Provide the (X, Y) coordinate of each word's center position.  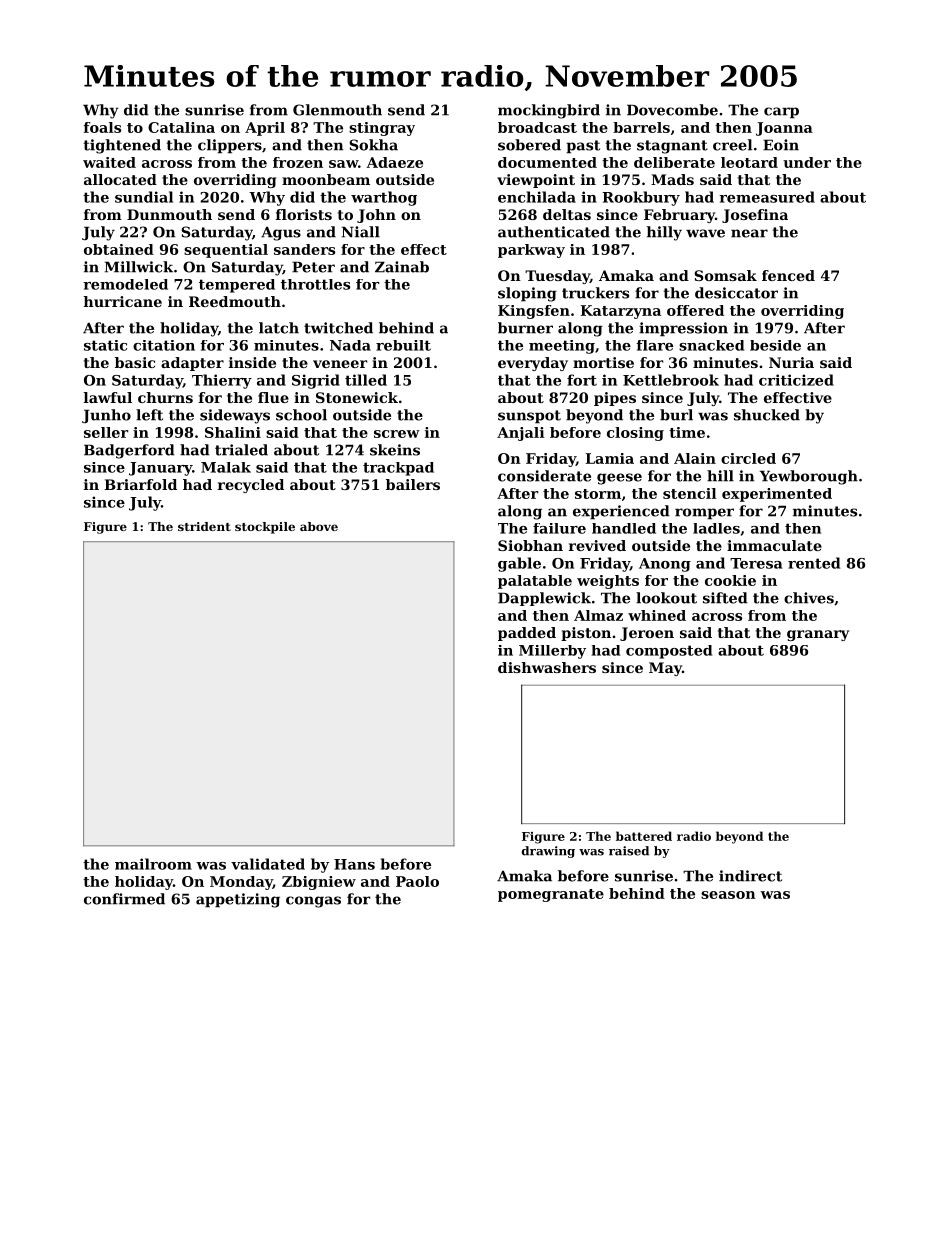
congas (313, 902)
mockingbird (549, 111)
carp (781, 113)
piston (586, 634)
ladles (716, 528)
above (319, 526)
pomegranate (551, 895)
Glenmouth (337, 110)
